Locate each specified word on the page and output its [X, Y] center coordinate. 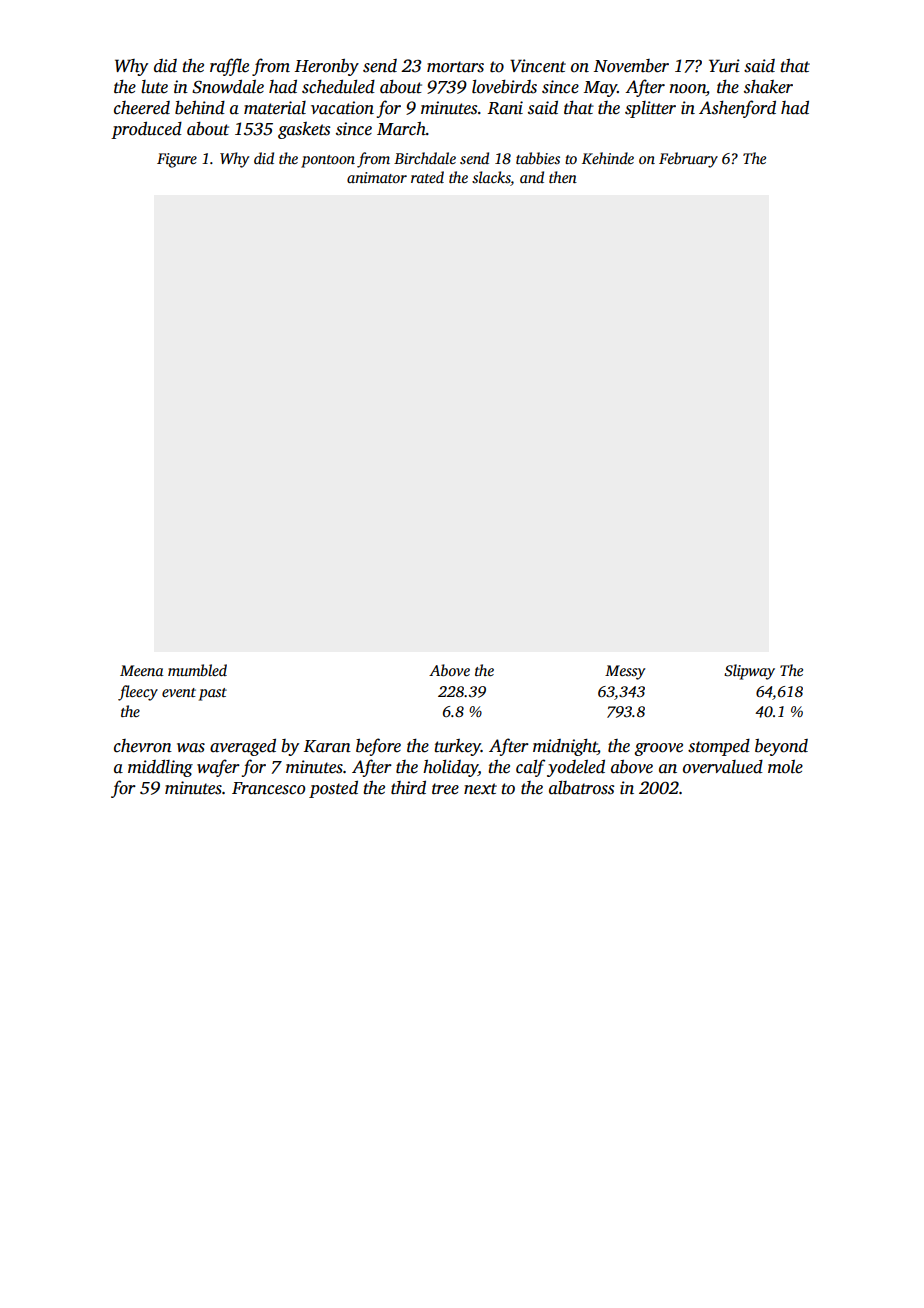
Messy [625, 672]
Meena [141, 670]
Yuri [724, 66]
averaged [243, 747]
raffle [229, 67]
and [532, 177]
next [480, 789]
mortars [455, 67]
